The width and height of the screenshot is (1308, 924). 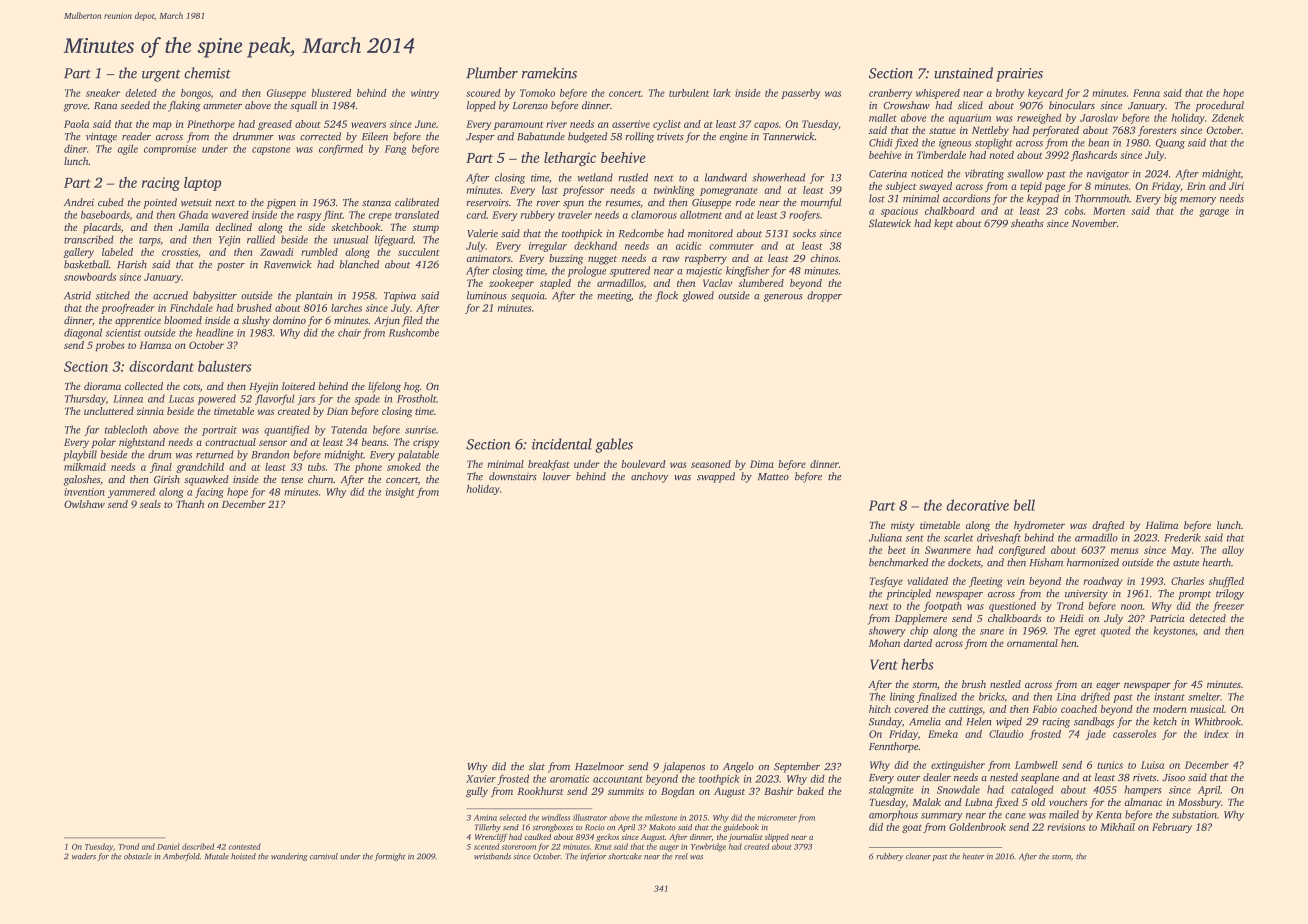 What do you see at coordinates (349, 429) in the screenshot?
I see `Tatenda` at bounding box center [349, 429].
